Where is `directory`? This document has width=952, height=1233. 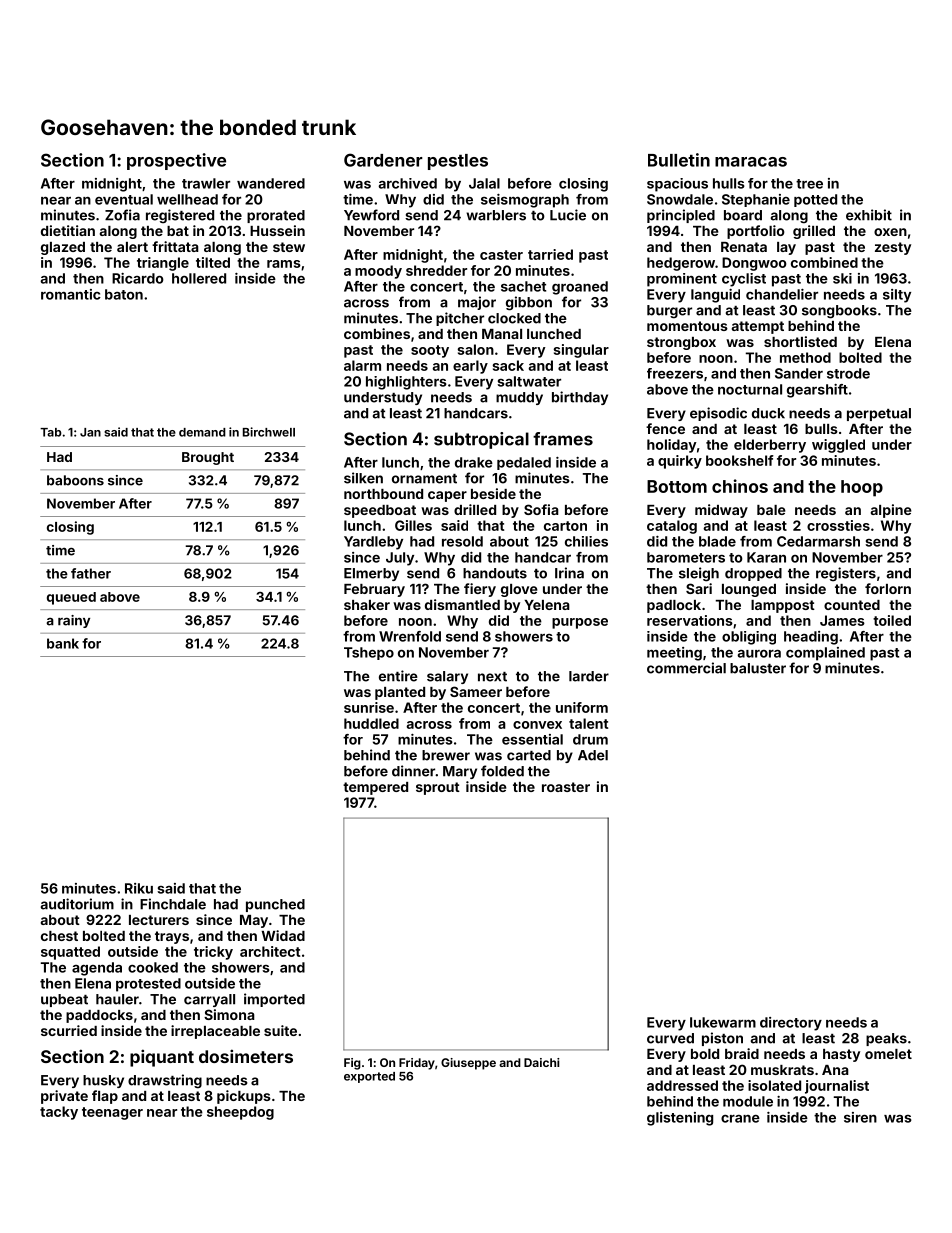
directory is located at coordinates (791, 1024).
